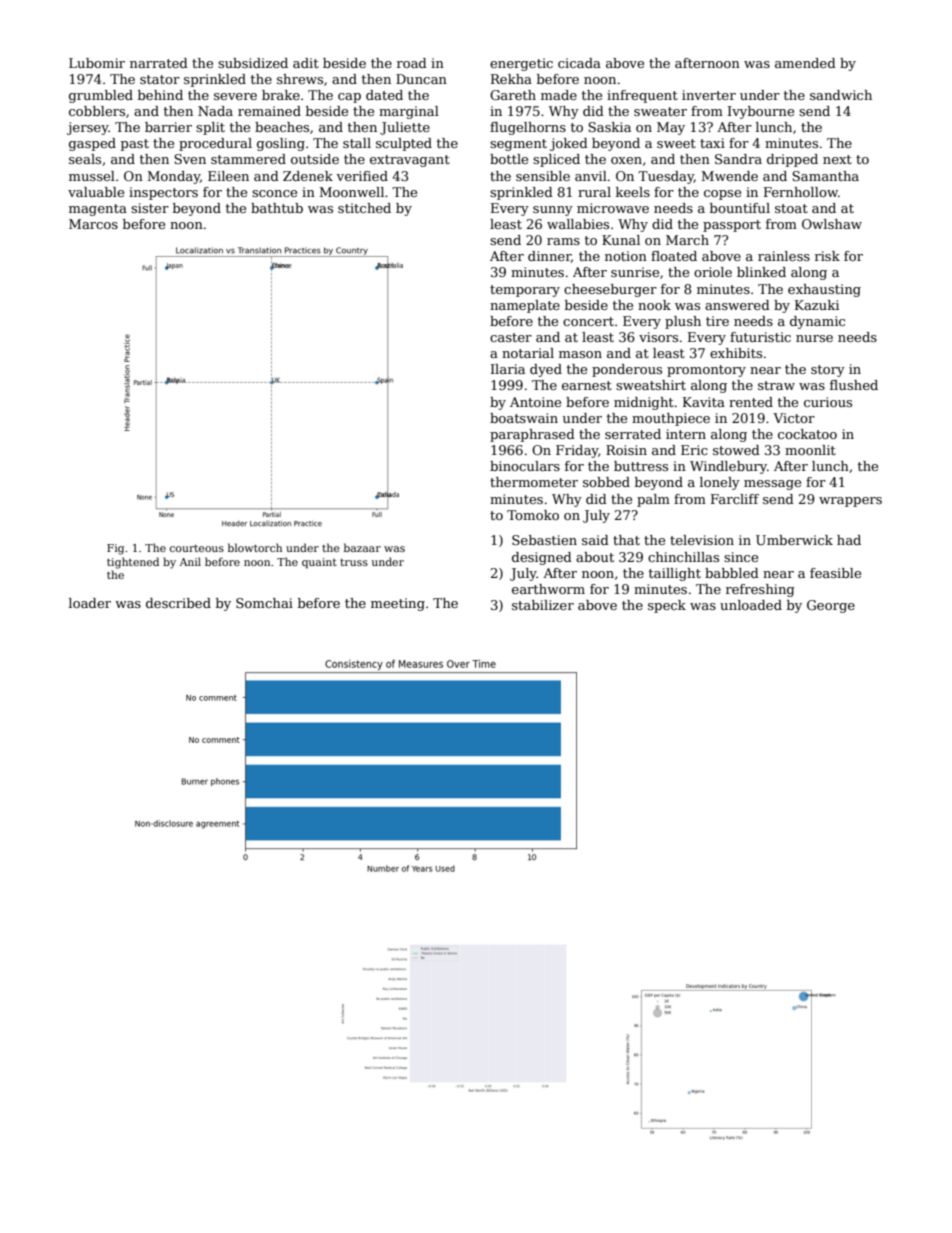  Describe the element at coordinates (264, 603) in the screenshot. I see `Somchai` at that location.
